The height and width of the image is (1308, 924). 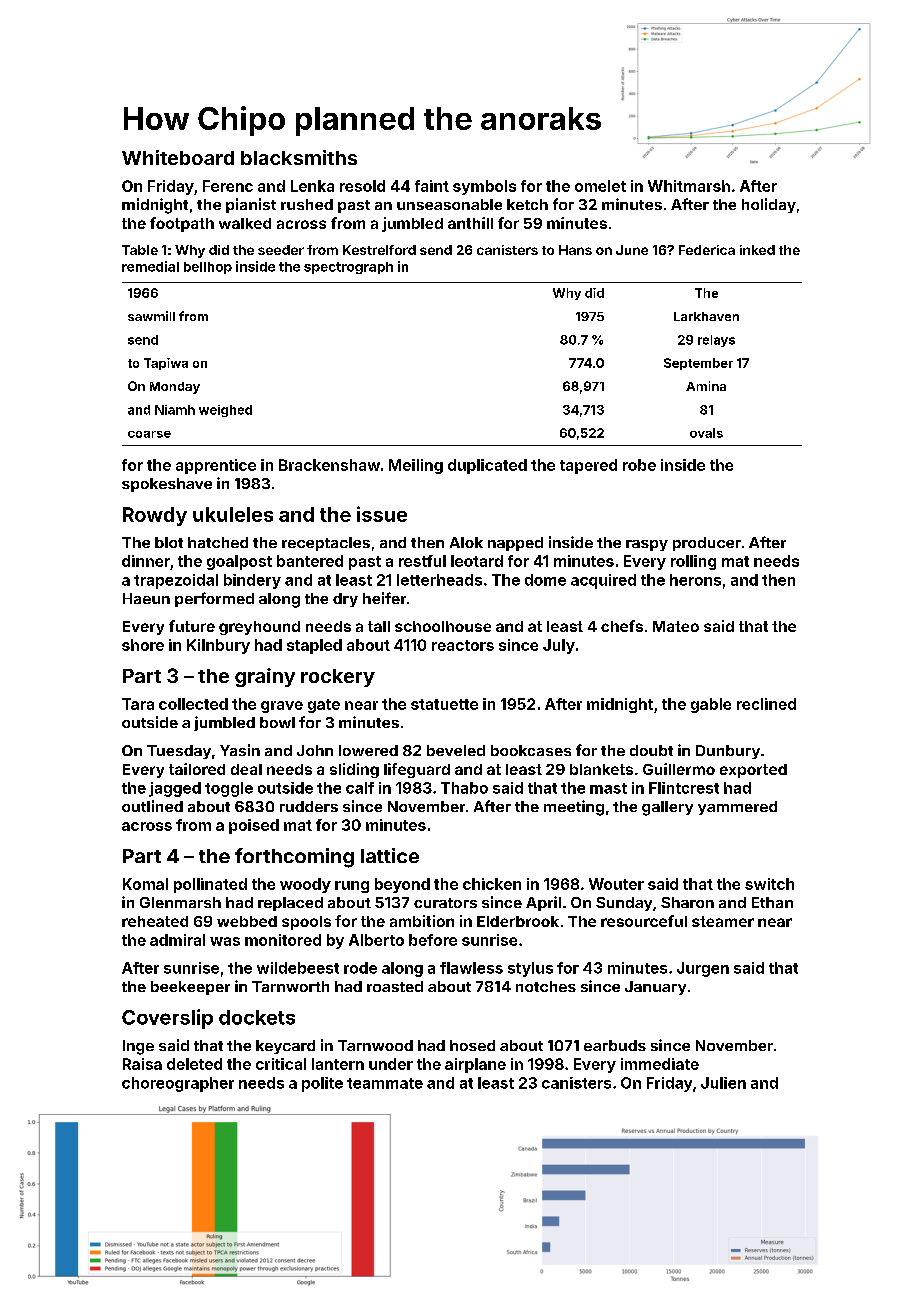 I want to click on omelet, so click(x=600, y=186).
